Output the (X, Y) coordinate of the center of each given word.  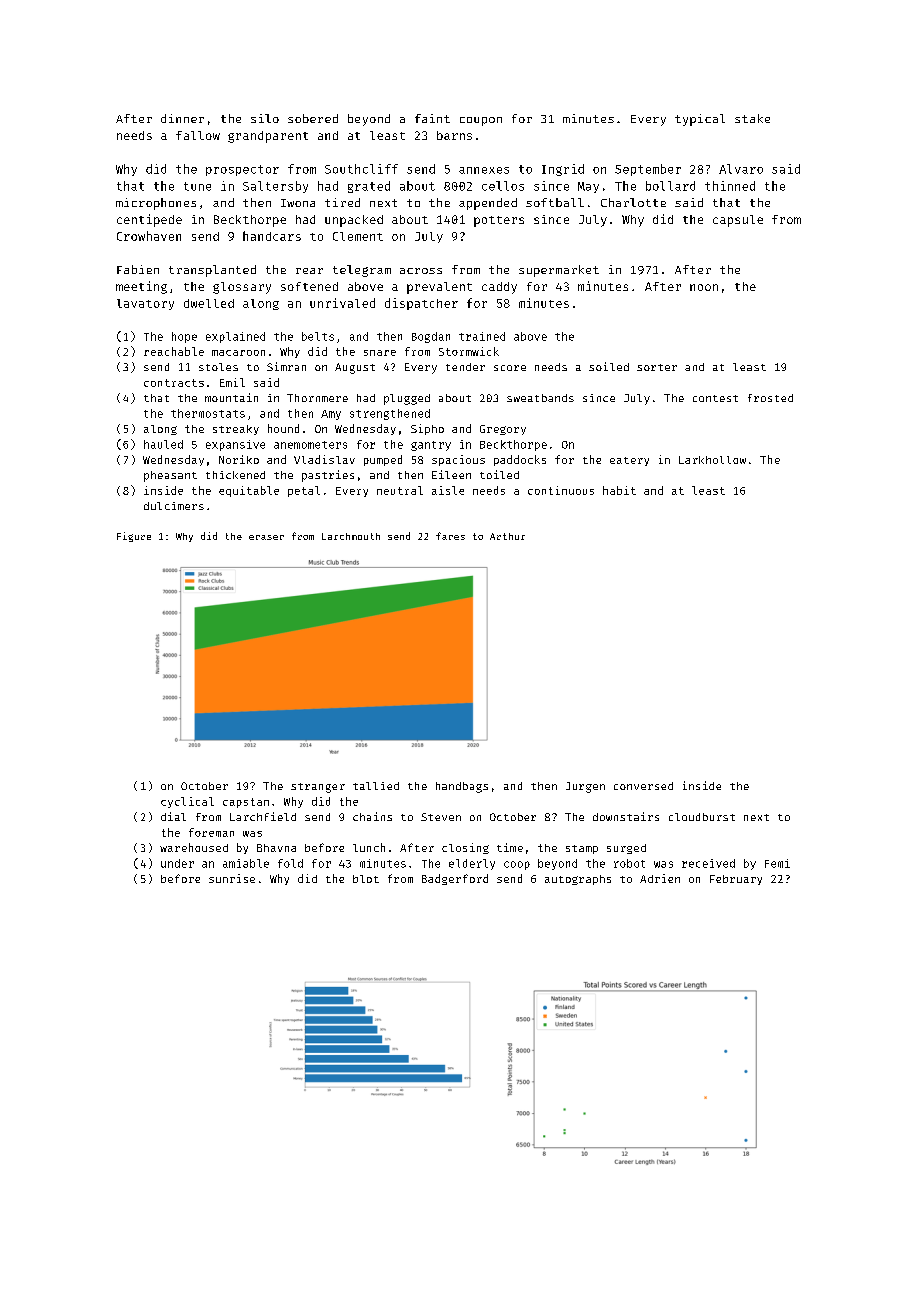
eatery (629, 461)
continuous (561, 490)
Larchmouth (351, 536)
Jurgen (585, 787)
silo (265, 118)
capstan (246, 803)
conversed (643, 786)
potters (499, 221)
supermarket (559, 271)
